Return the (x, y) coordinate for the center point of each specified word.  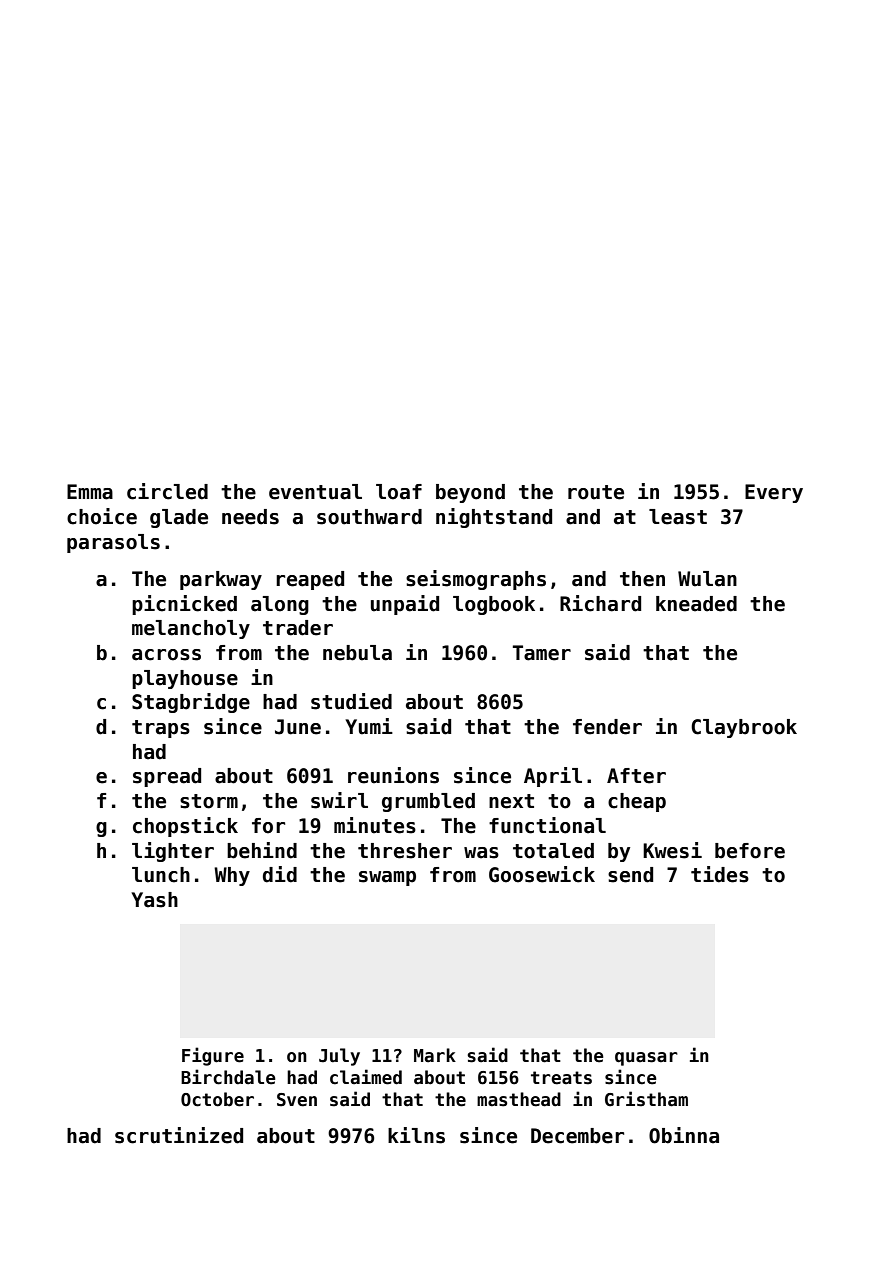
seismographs (476, 580)
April (553, 777)
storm (209, 801)
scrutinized (179, 1135)
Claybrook (744, 728)
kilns (416, 1135)
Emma (90, 492)
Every (774, 493)
